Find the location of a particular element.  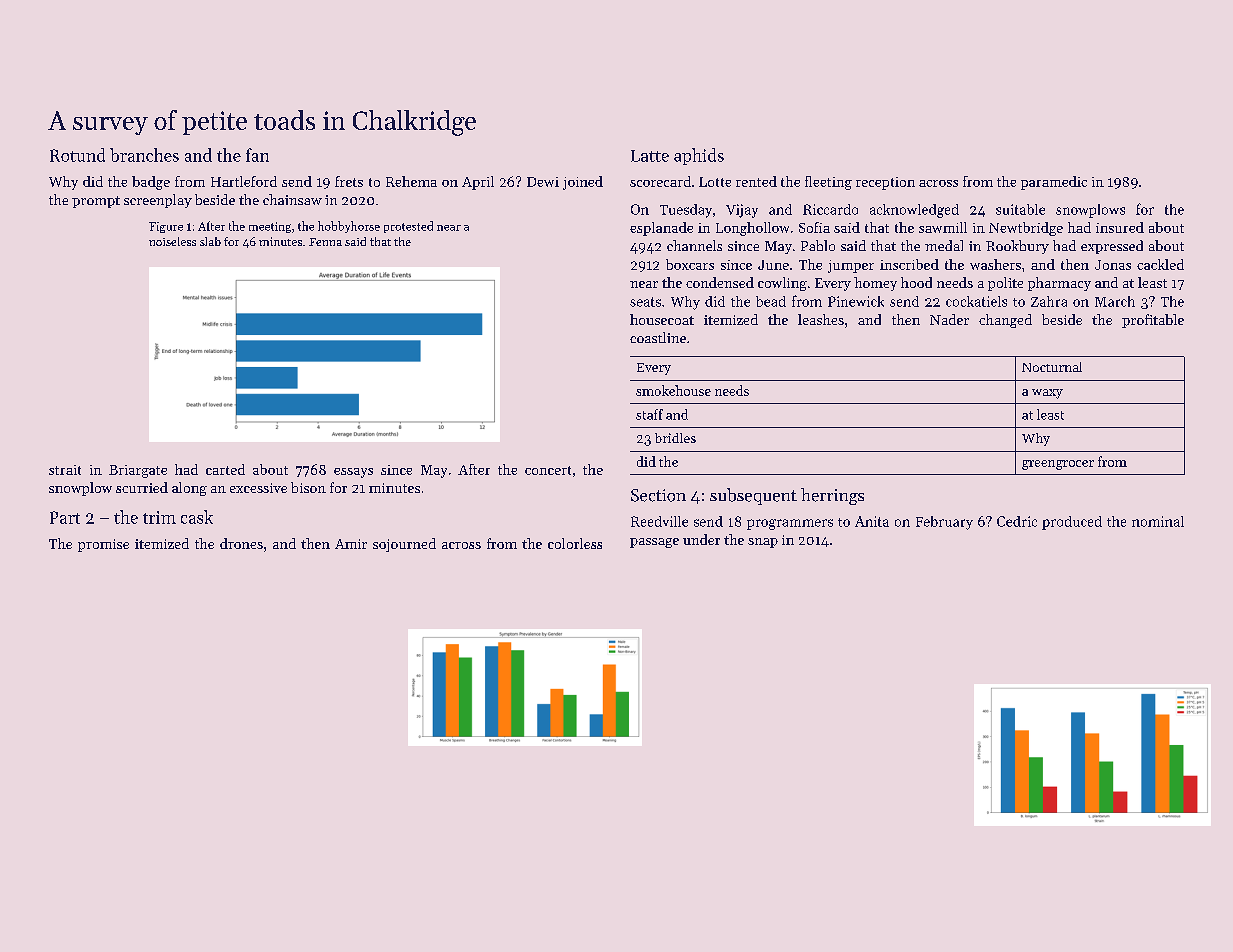

inscribed is located at coordinates (909, 264).
